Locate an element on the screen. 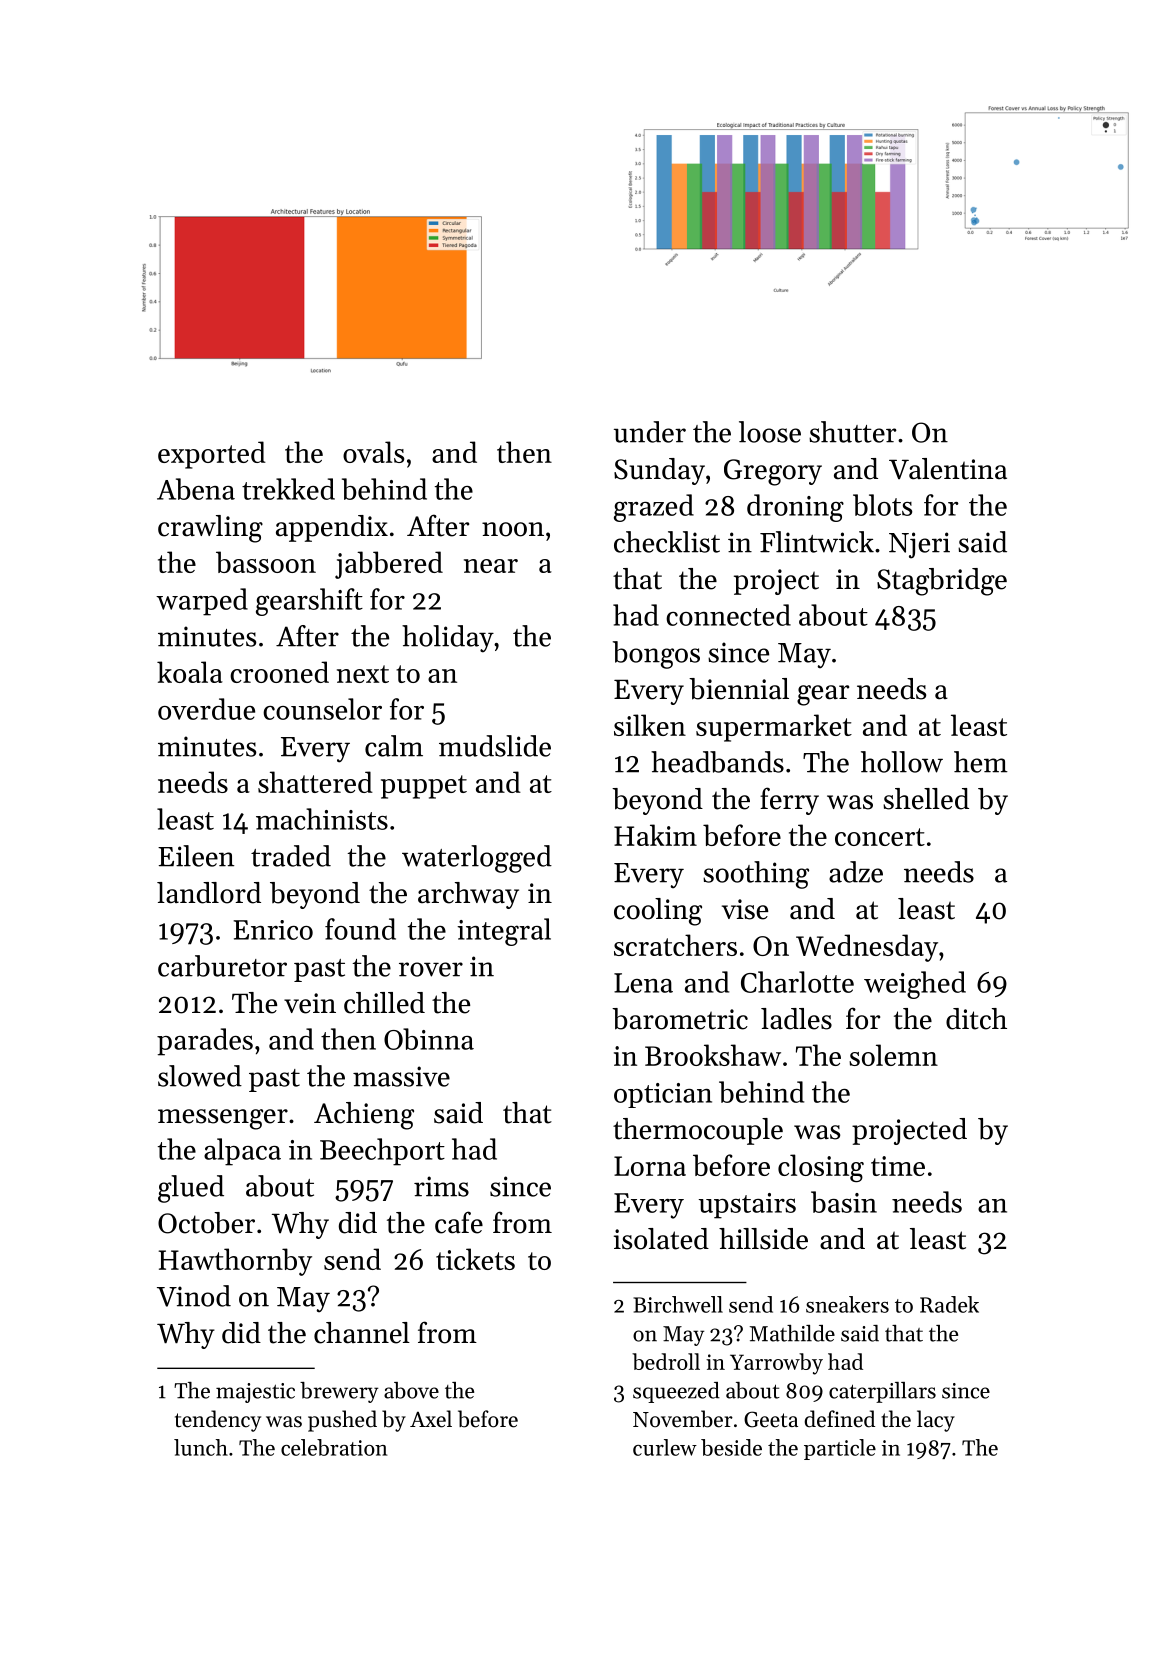 The height and width of the screenshot is (1654, 1165). vise is located at coordinates (745, 909).
